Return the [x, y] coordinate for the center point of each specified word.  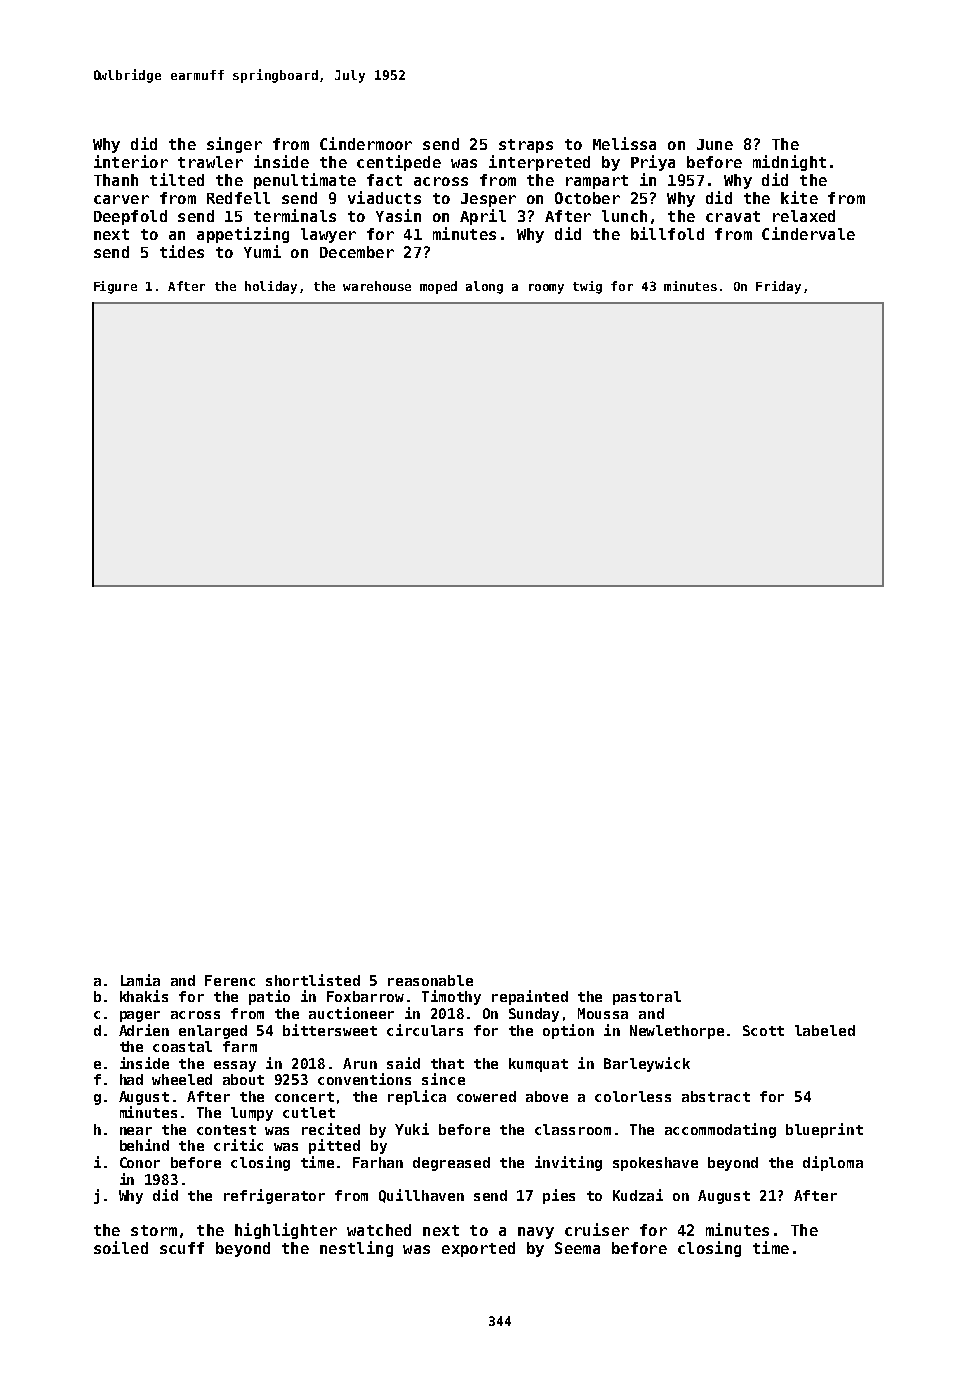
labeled [825, 1030]
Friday [778, 287]
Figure [115, 287]
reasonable [430, 980]
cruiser [597, 1229]
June [715, 144]
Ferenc [230, 980]
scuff [182, 1248]
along [484, 287]
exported [478, 1249]
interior [131, 161]
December [357, 252]
